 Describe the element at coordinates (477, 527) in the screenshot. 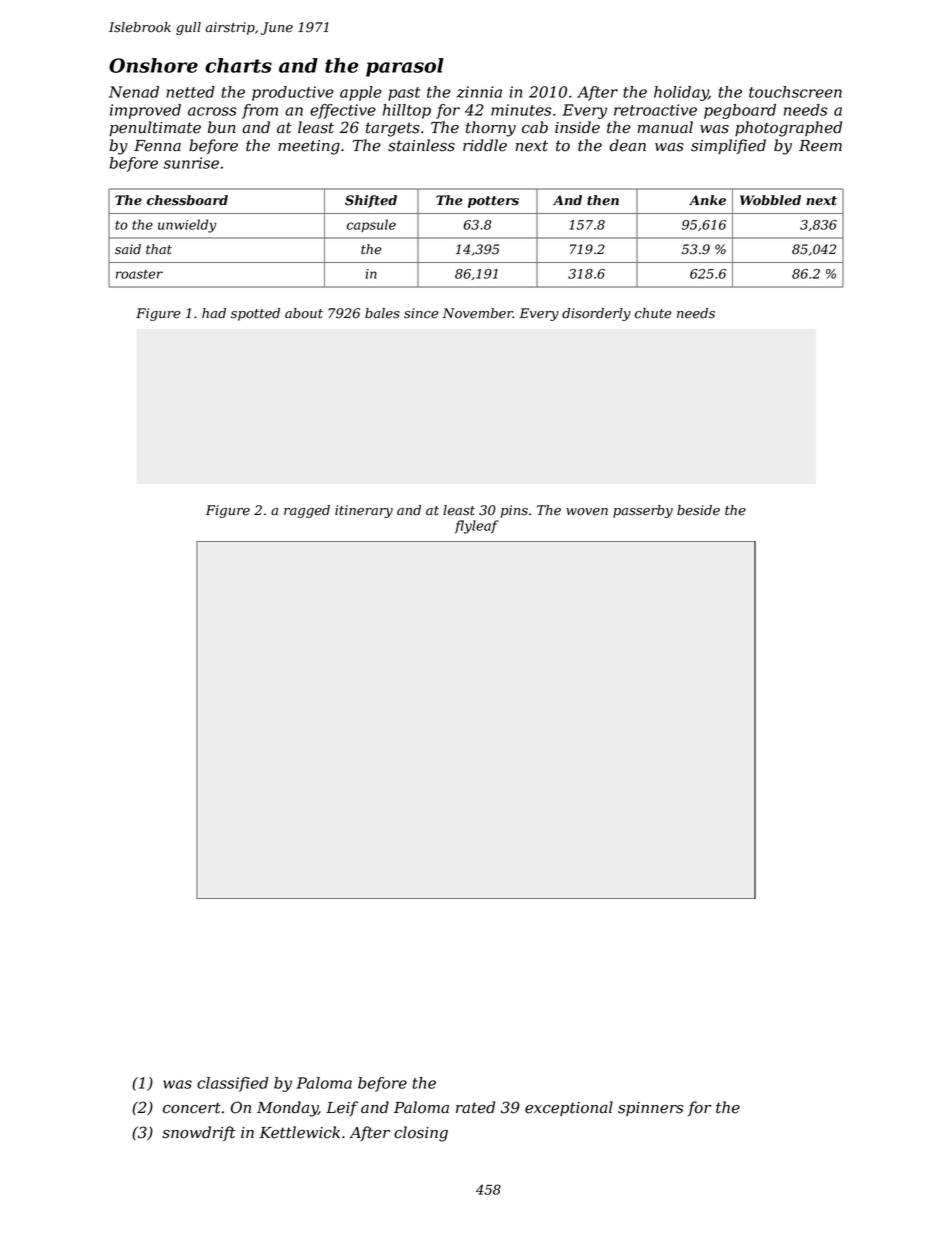

I see `flyleaf` at that location.
